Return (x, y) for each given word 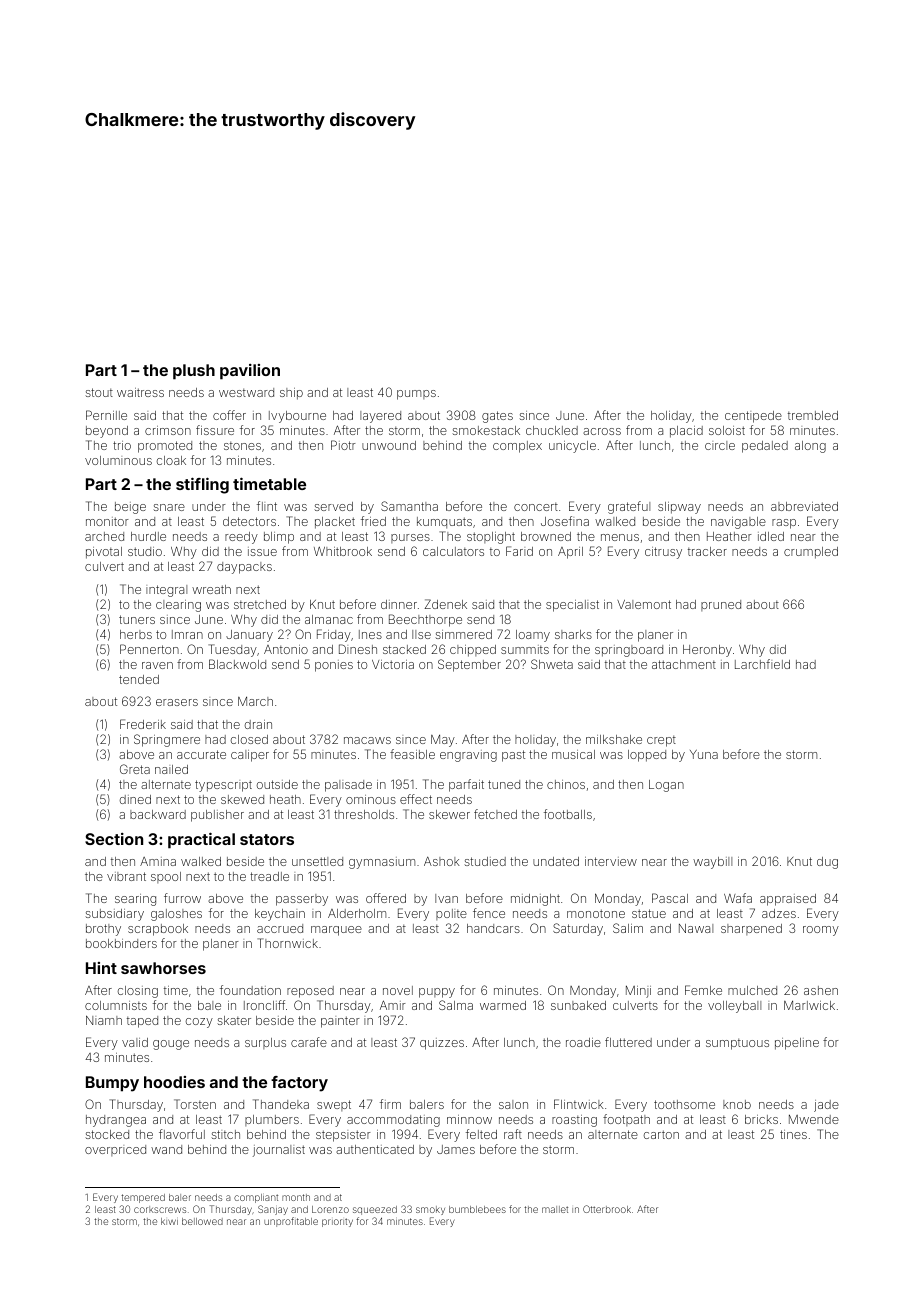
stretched (260, 604)
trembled (813, 415)
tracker (707, 551)
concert (536, 507)
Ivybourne (297, 417)
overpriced (115, 1150)
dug (827, 863)
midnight (535, 900)
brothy (103, 930)
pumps (416, 395)
